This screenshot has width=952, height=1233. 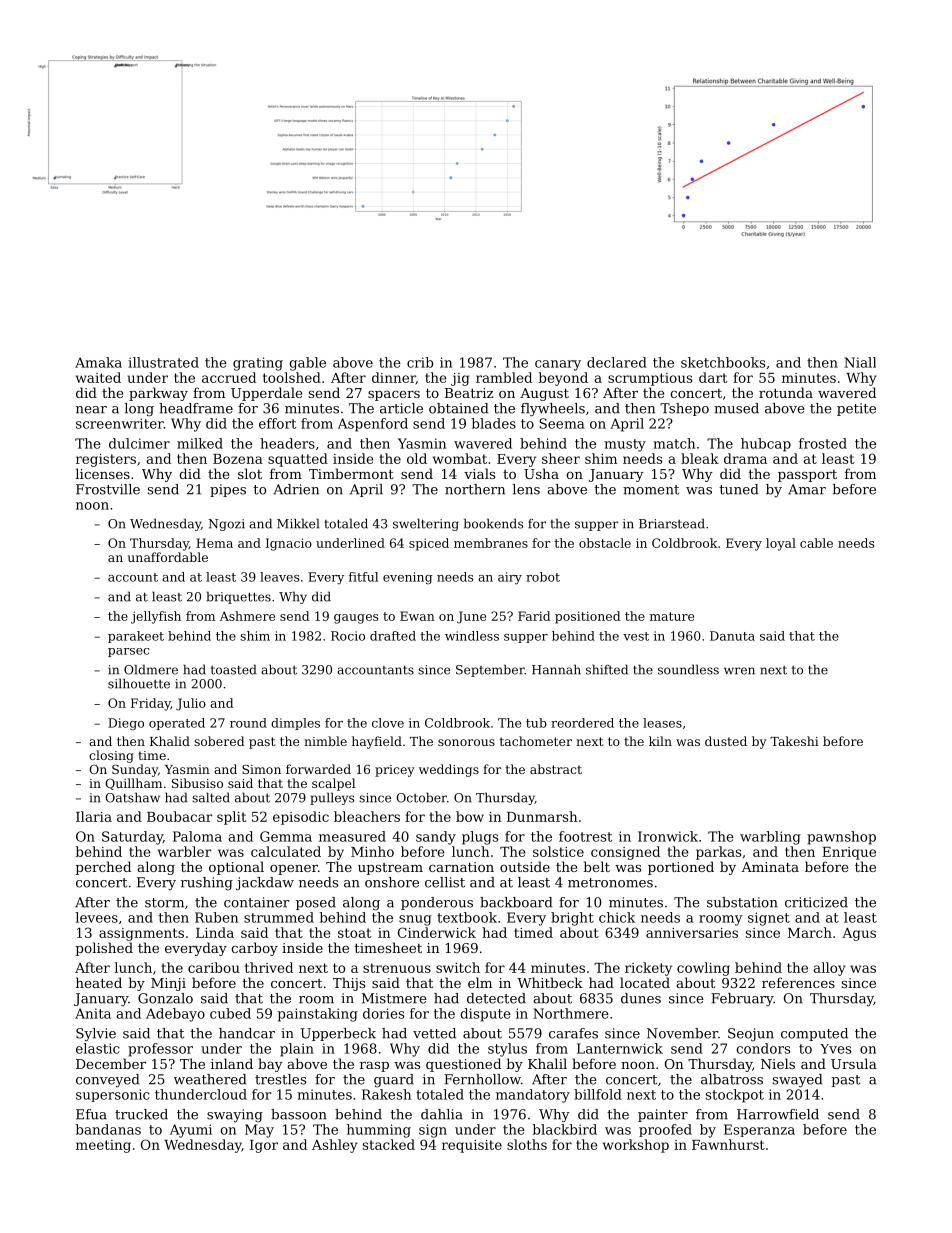 What do you see at coordinates (420, 362) in the screenshot?
I see `crib` at bounding box center [420, 362].
